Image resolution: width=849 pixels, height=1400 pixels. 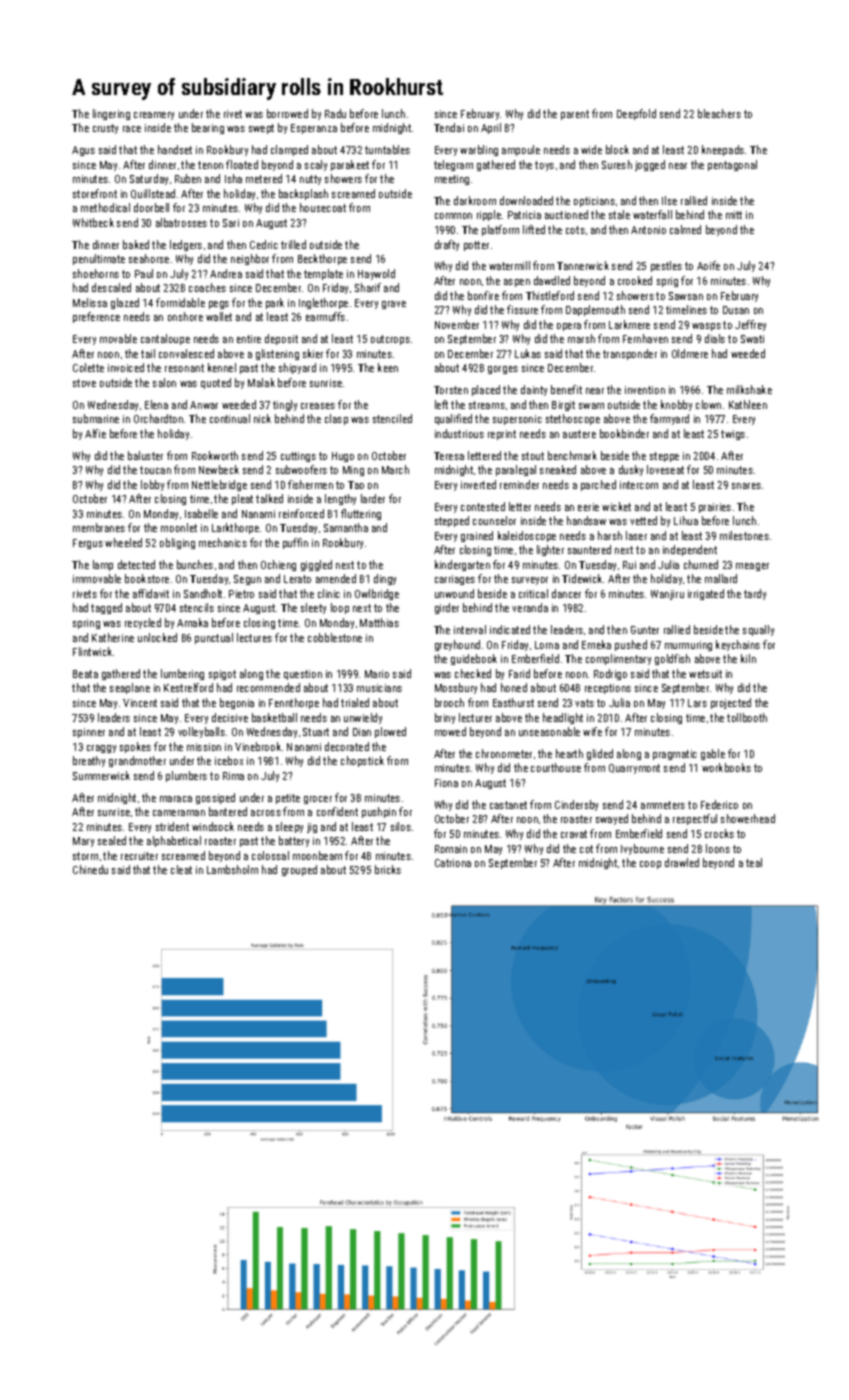 What do you see at coordinates (336, 578) in the document?
I see `amended` at bounding box center [336, 578].
